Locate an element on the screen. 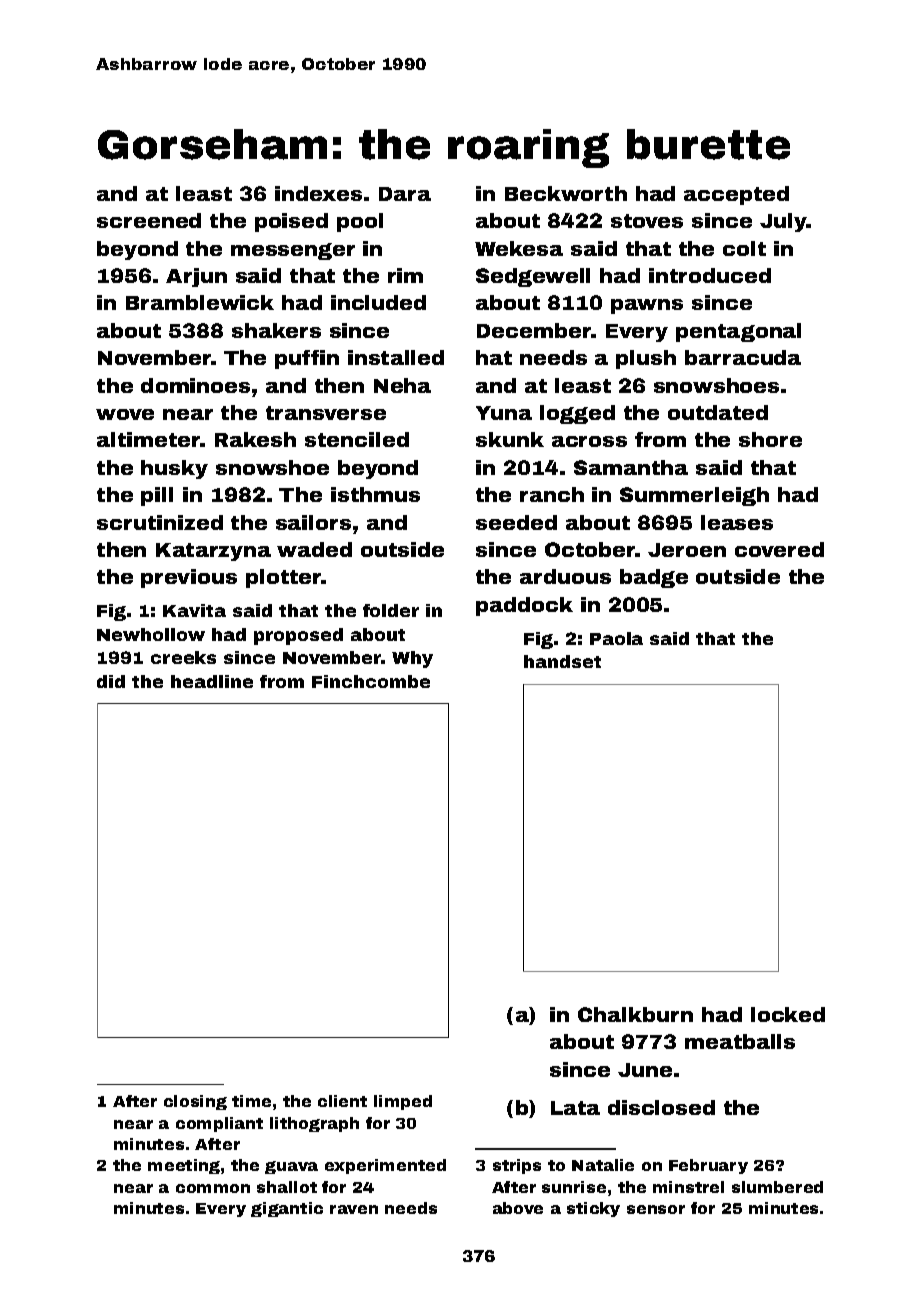 The width and height of the screenshot is (924, 1311). Chalkburn is located at coordinates (635, 1014).
